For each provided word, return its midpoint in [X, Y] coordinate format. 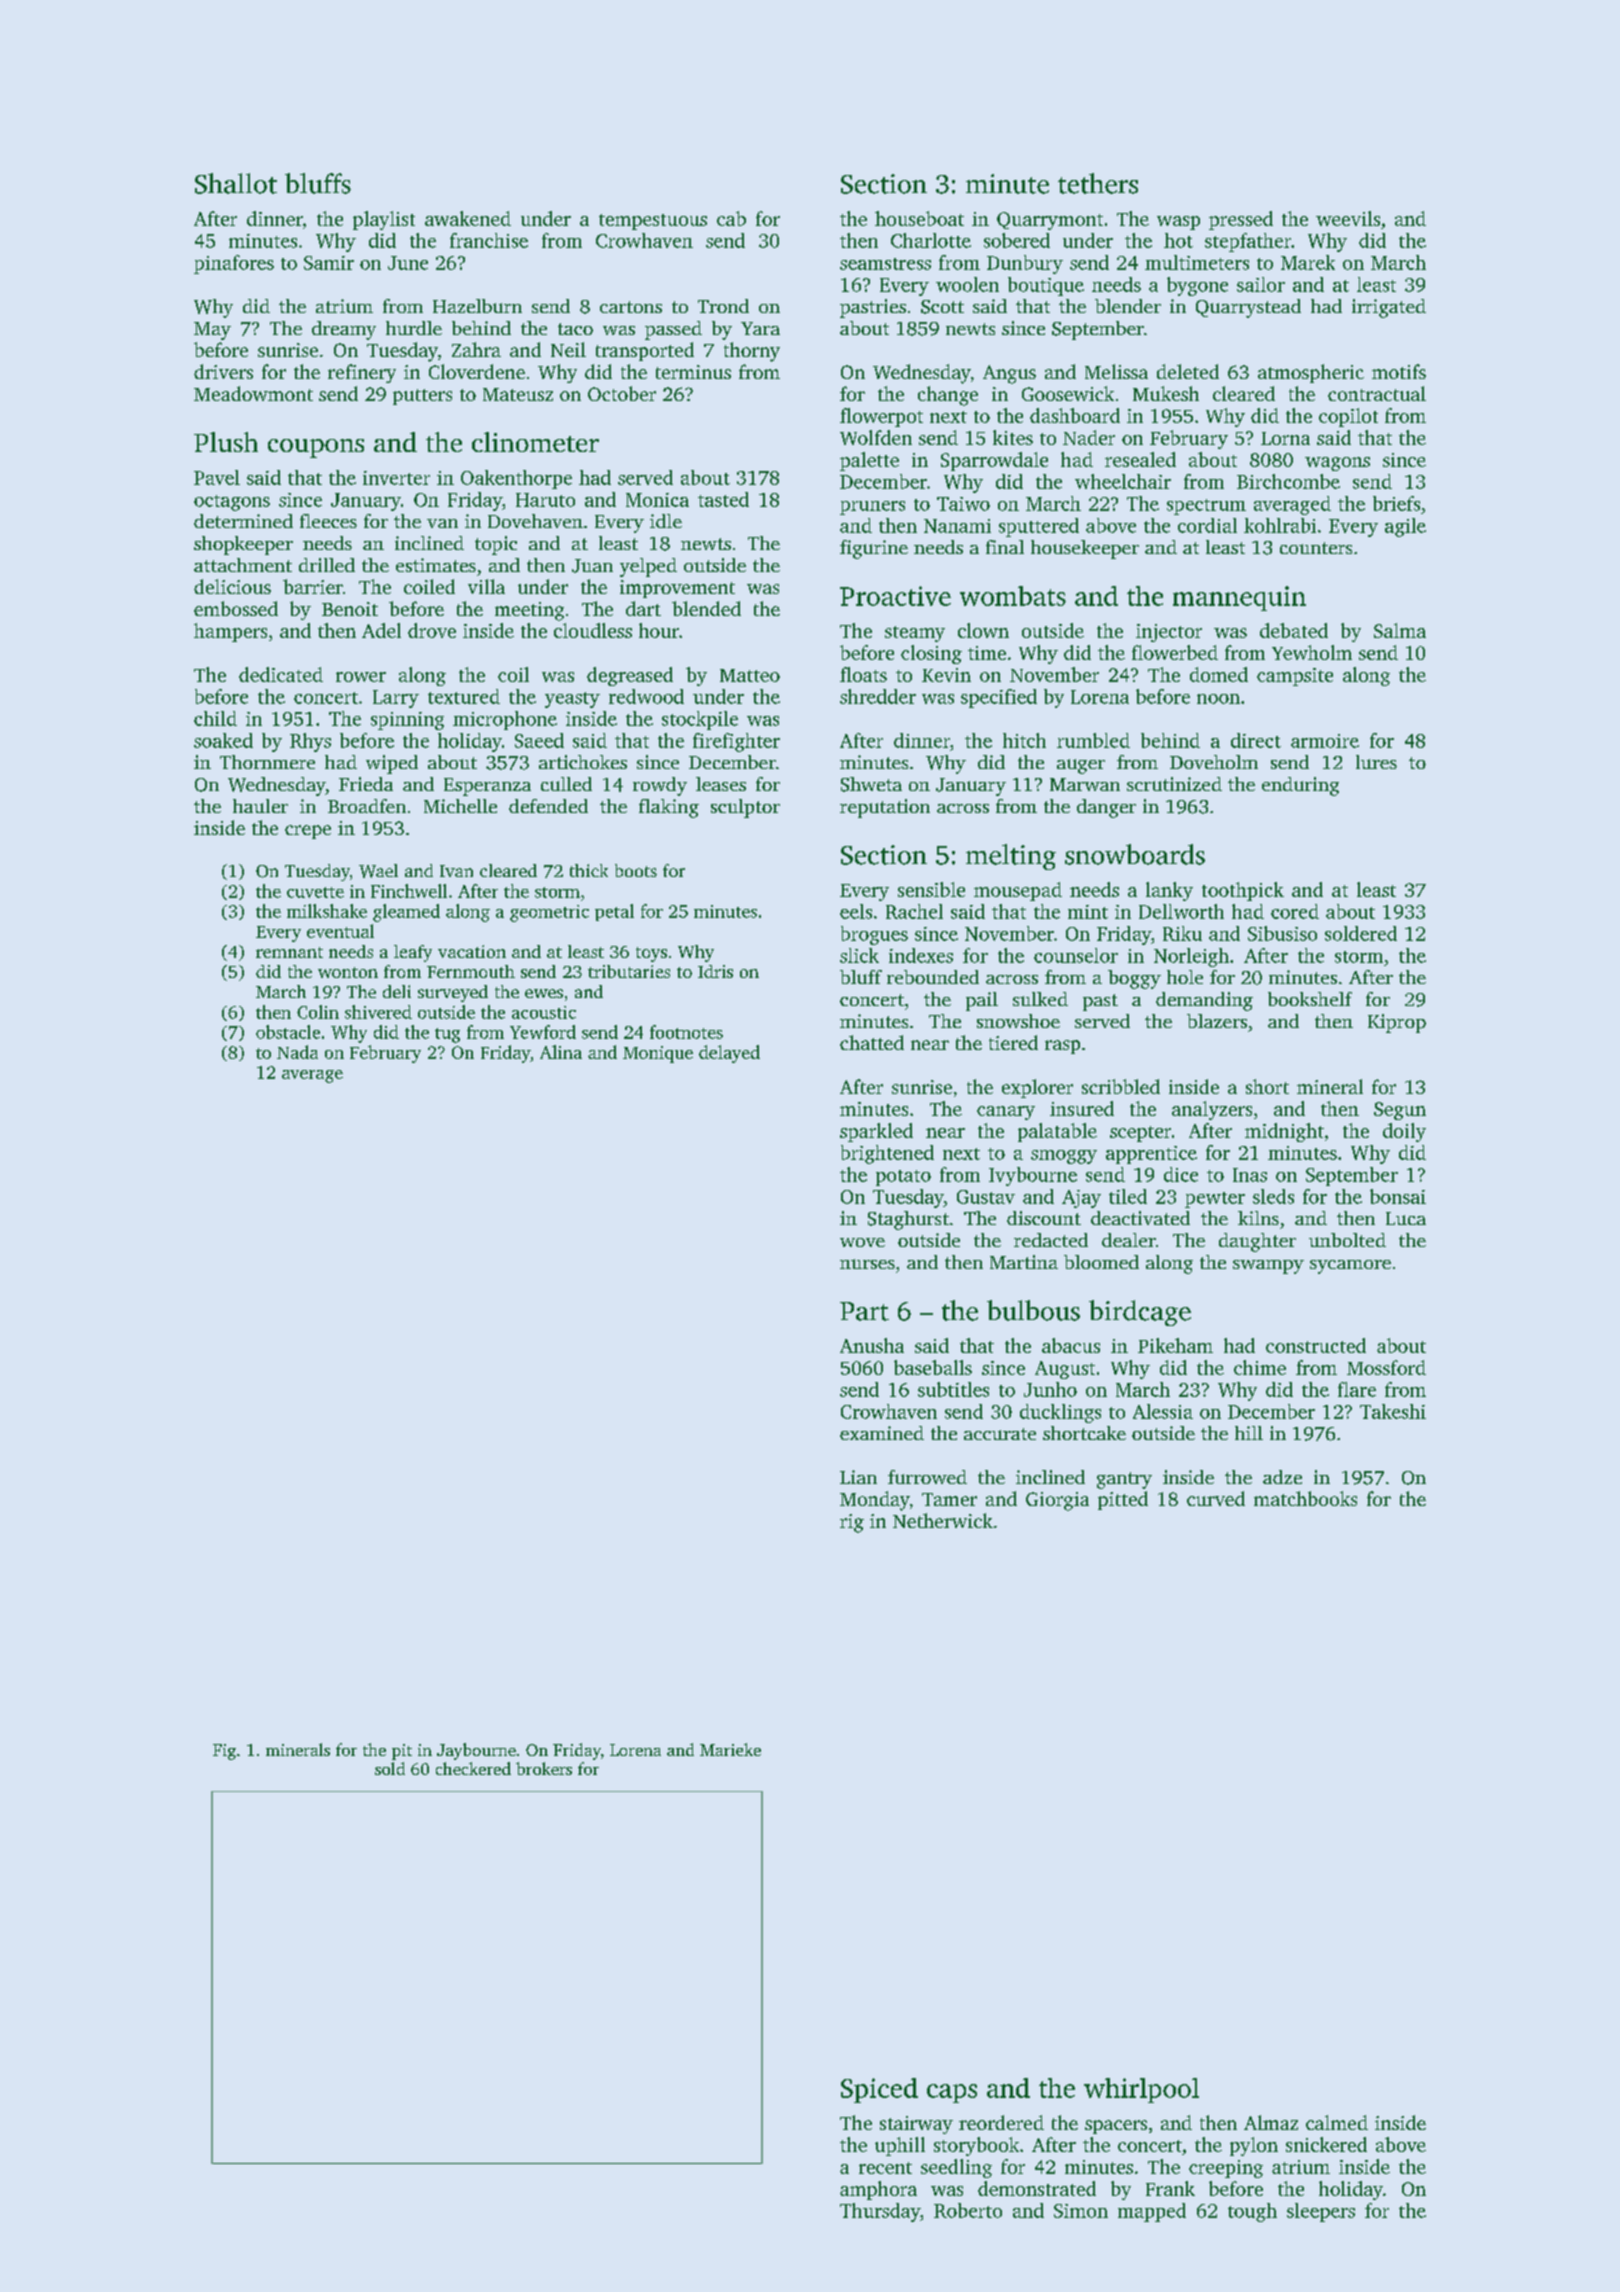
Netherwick [943, 1520]
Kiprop [1397, 1023]
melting [1011, 857]
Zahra [476, 349]
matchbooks [1305, 1498]
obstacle [288, 1032]
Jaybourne [476, 1751]
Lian [858, 1477]
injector [1169, 633]
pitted [1123, 1500]
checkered [473, 1768]
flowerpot [881, 417]
